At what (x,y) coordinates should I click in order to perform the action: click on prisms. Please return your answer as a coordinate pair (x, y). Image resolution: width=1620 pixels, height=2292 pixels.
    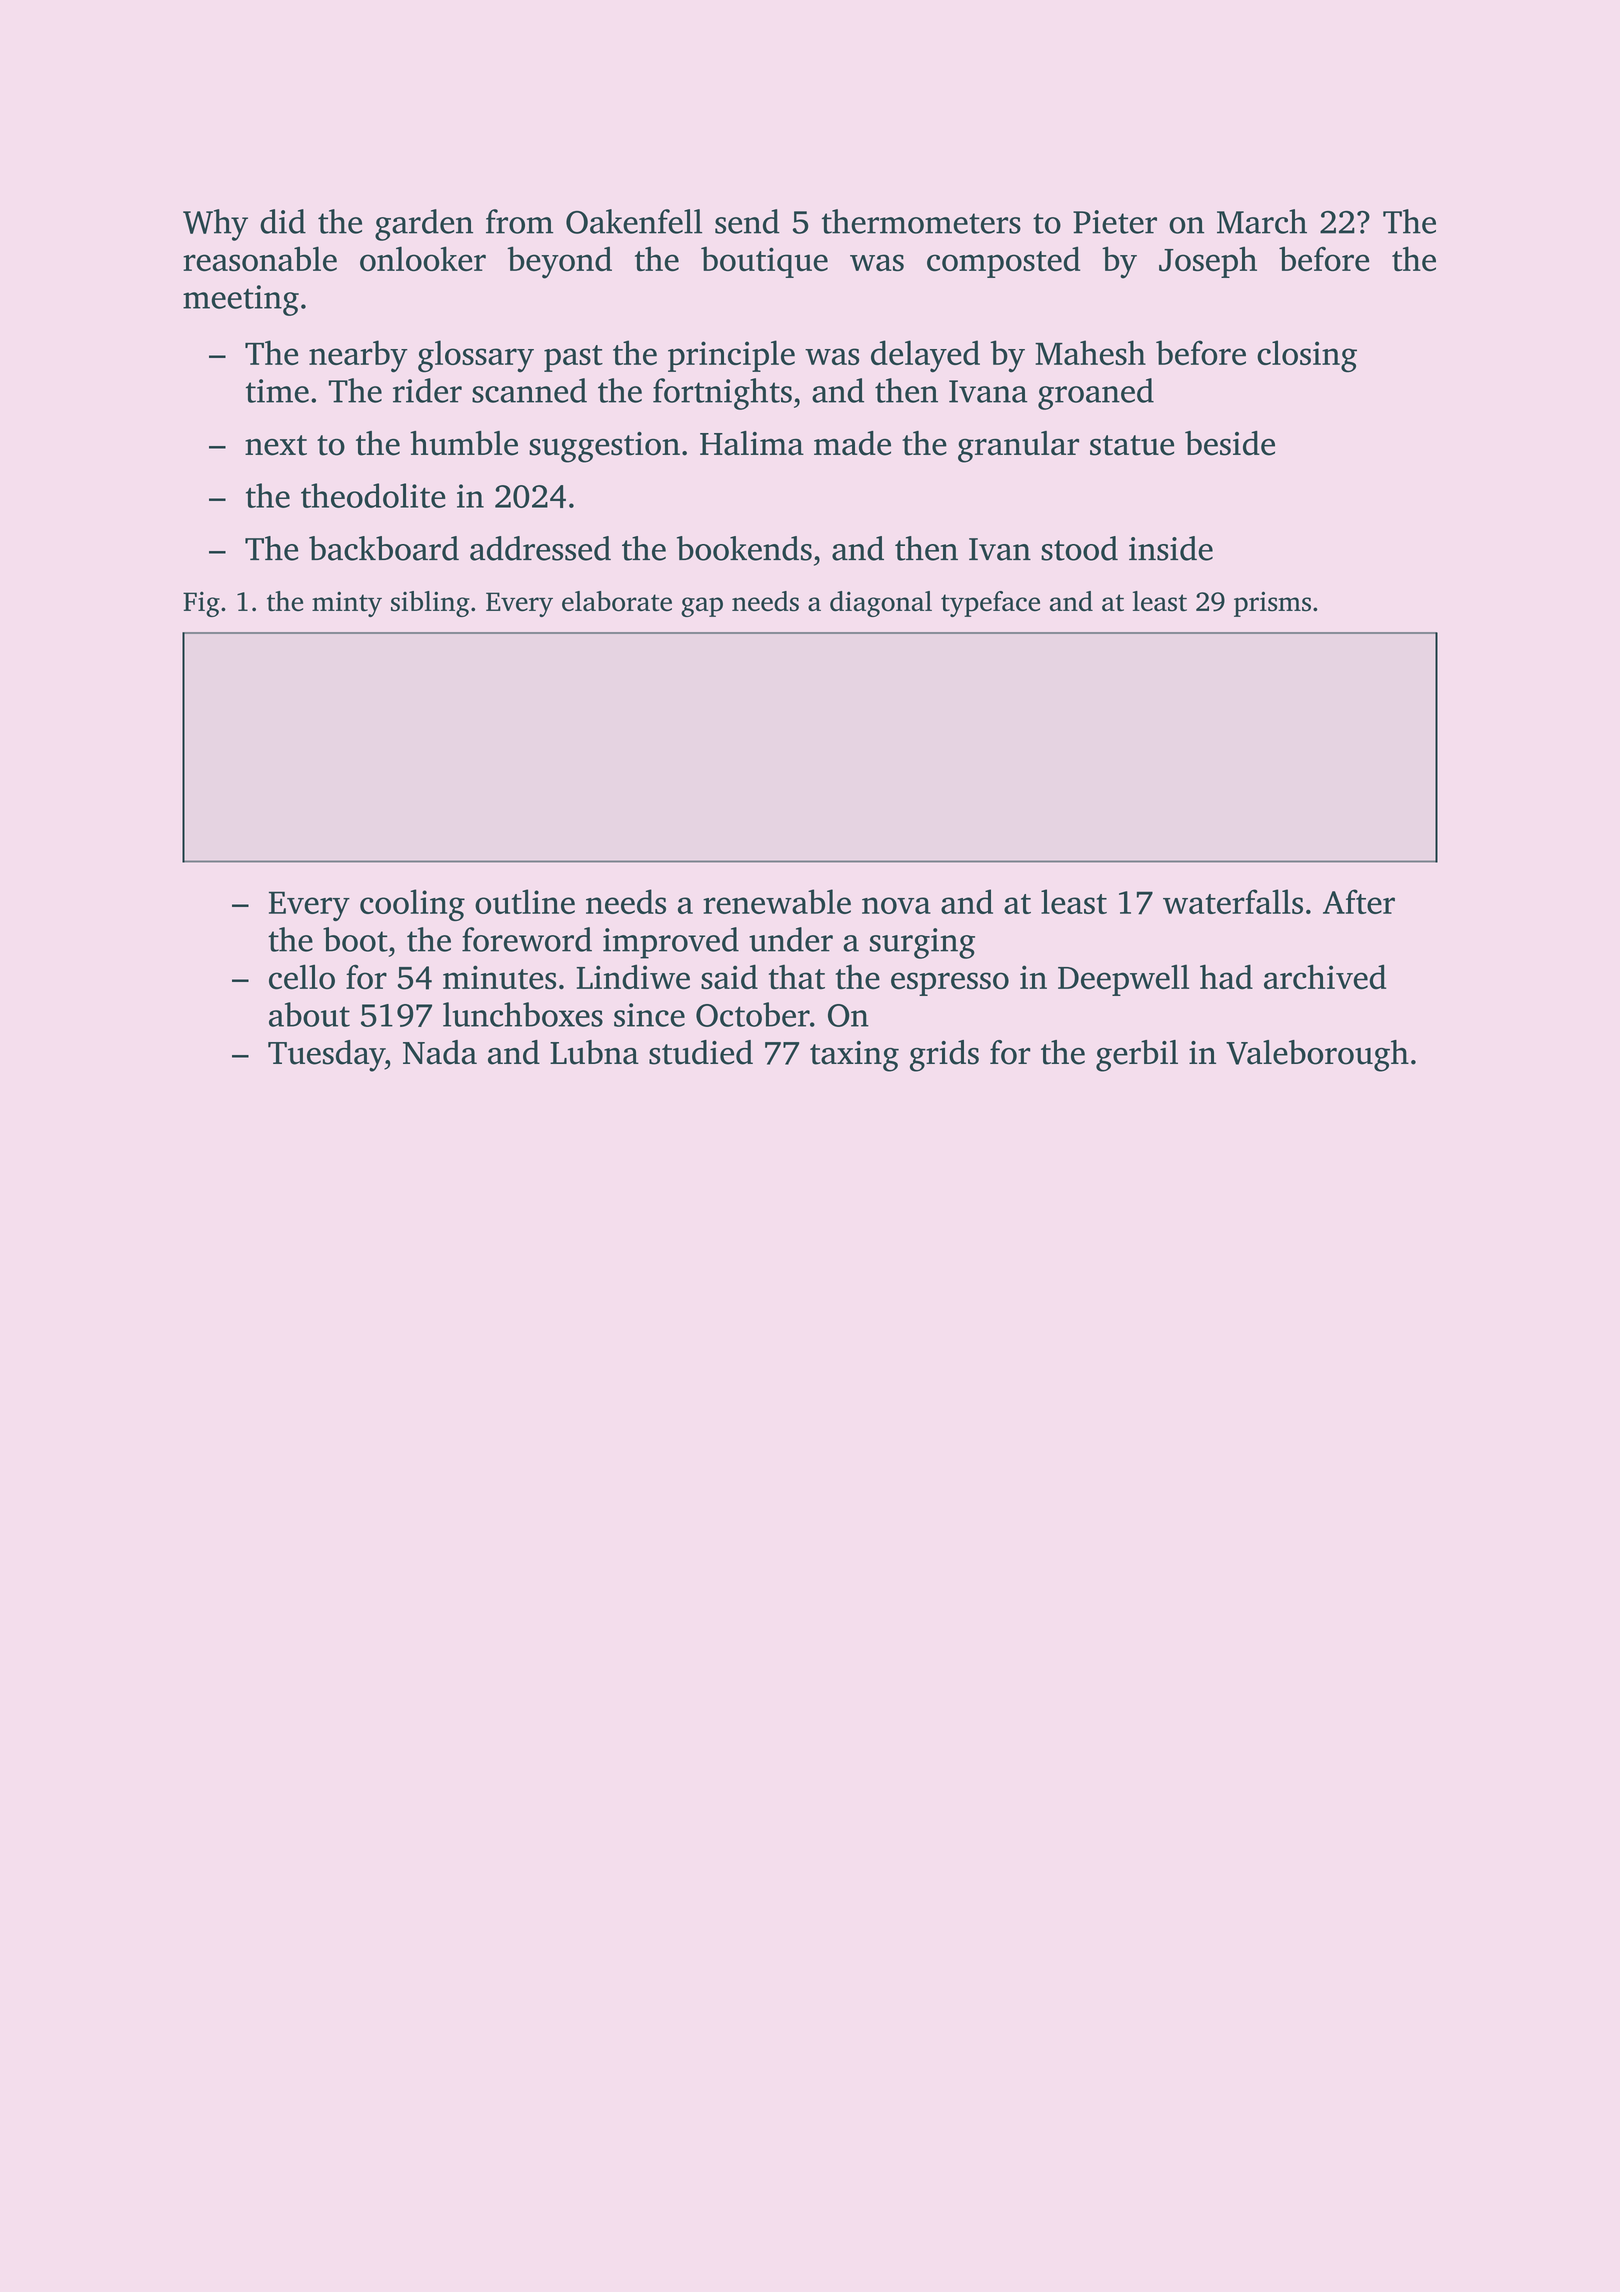
    Looking at the image, I should click on (1272, 604).
